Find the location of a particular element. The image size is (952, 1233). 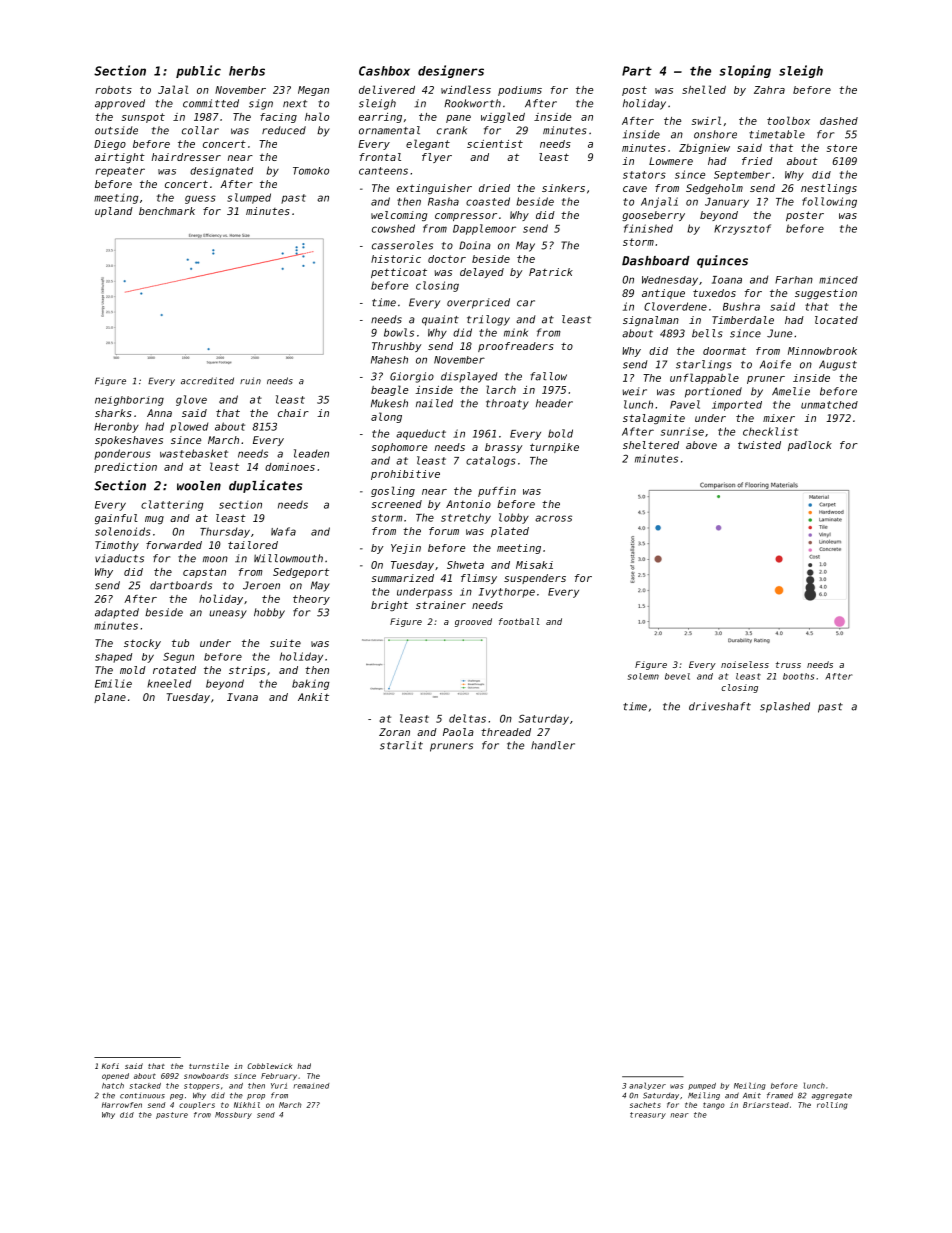

solenoids is located at coordinates (123, 531).
